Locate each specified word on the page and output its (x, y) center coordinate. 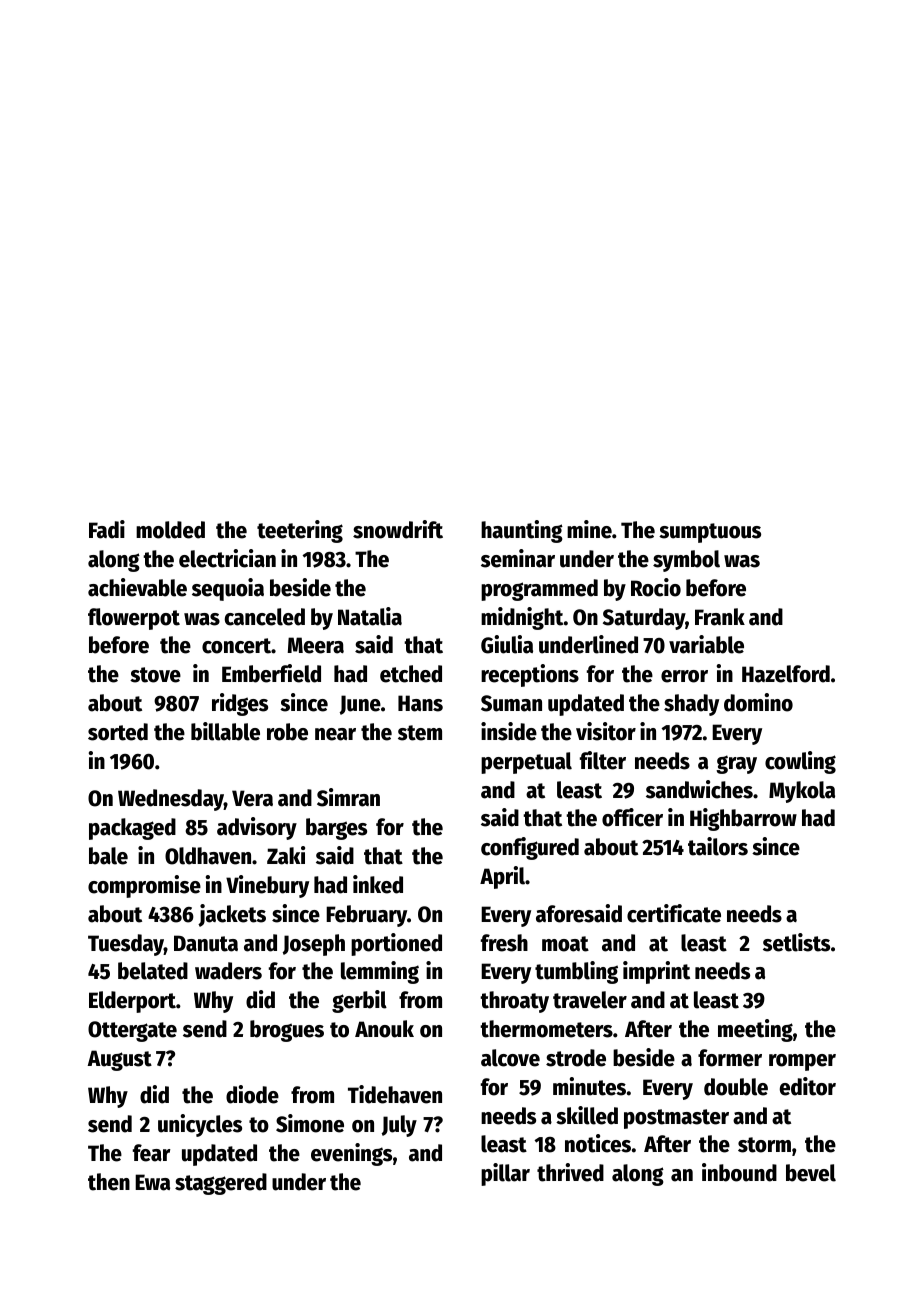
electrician (227, 558)
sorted (118, 732)
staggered (221, 1184)
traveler (590, 1000)
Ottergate (132, 1031)
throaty (514, 1002)
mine (589, 529)
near (335, 734)
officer (632, 817)
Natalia (370, 616)
